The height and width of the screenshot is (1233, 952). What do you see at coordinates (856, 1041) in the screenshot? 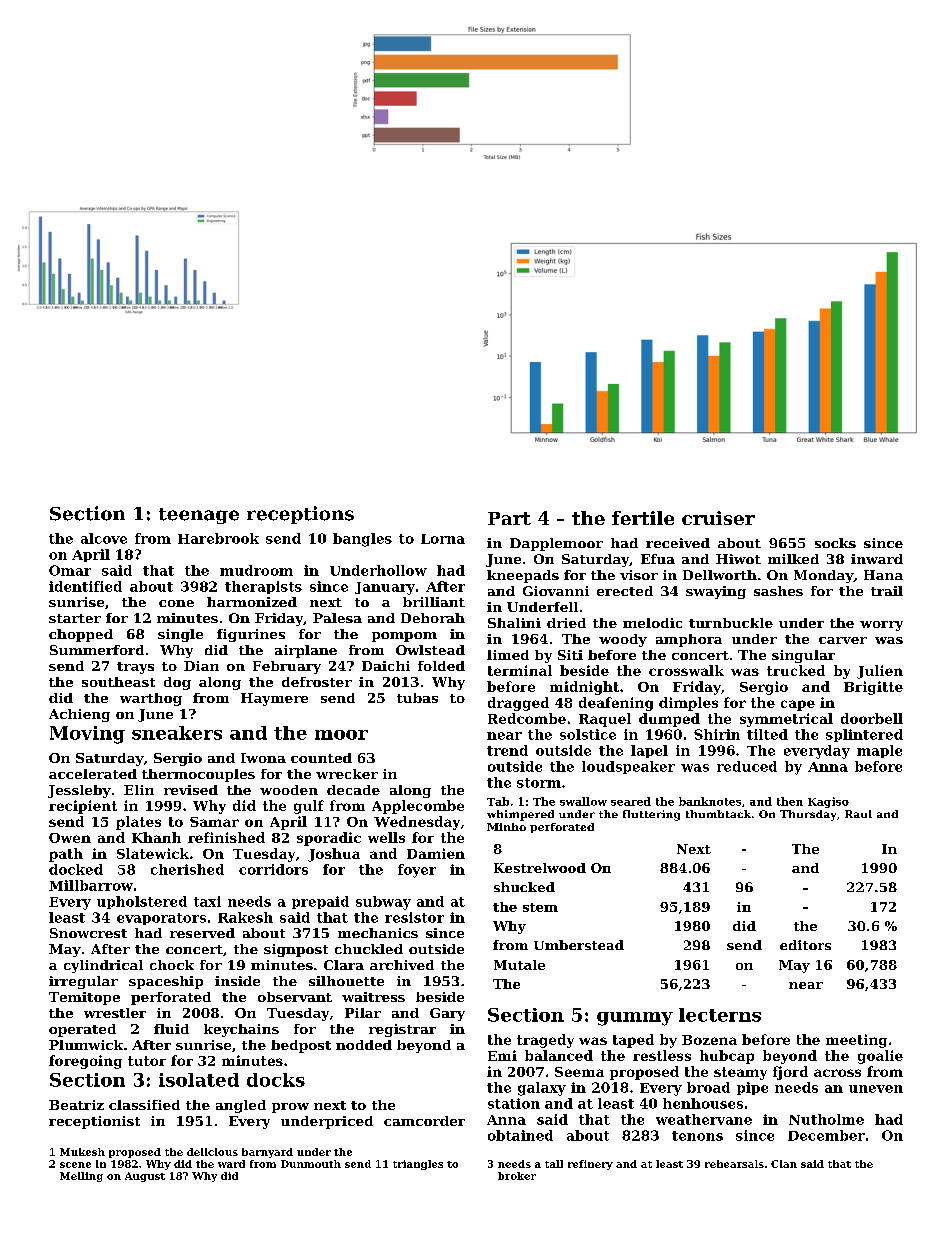
I see `meeting` at bounding box center [856, 1041].
